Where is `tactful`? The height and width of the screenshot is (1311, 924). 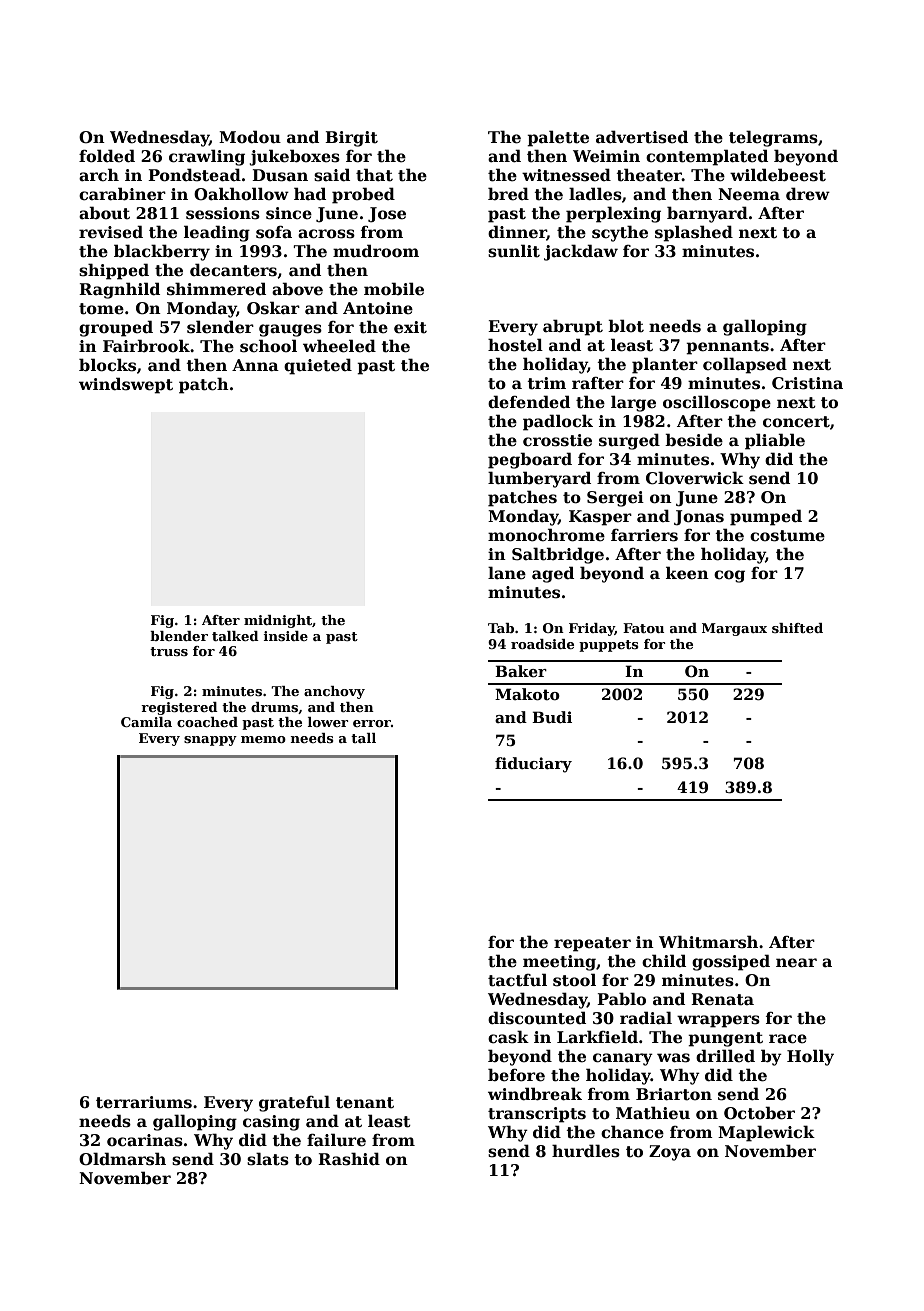
tactful is located at coordinates (517, 980).
